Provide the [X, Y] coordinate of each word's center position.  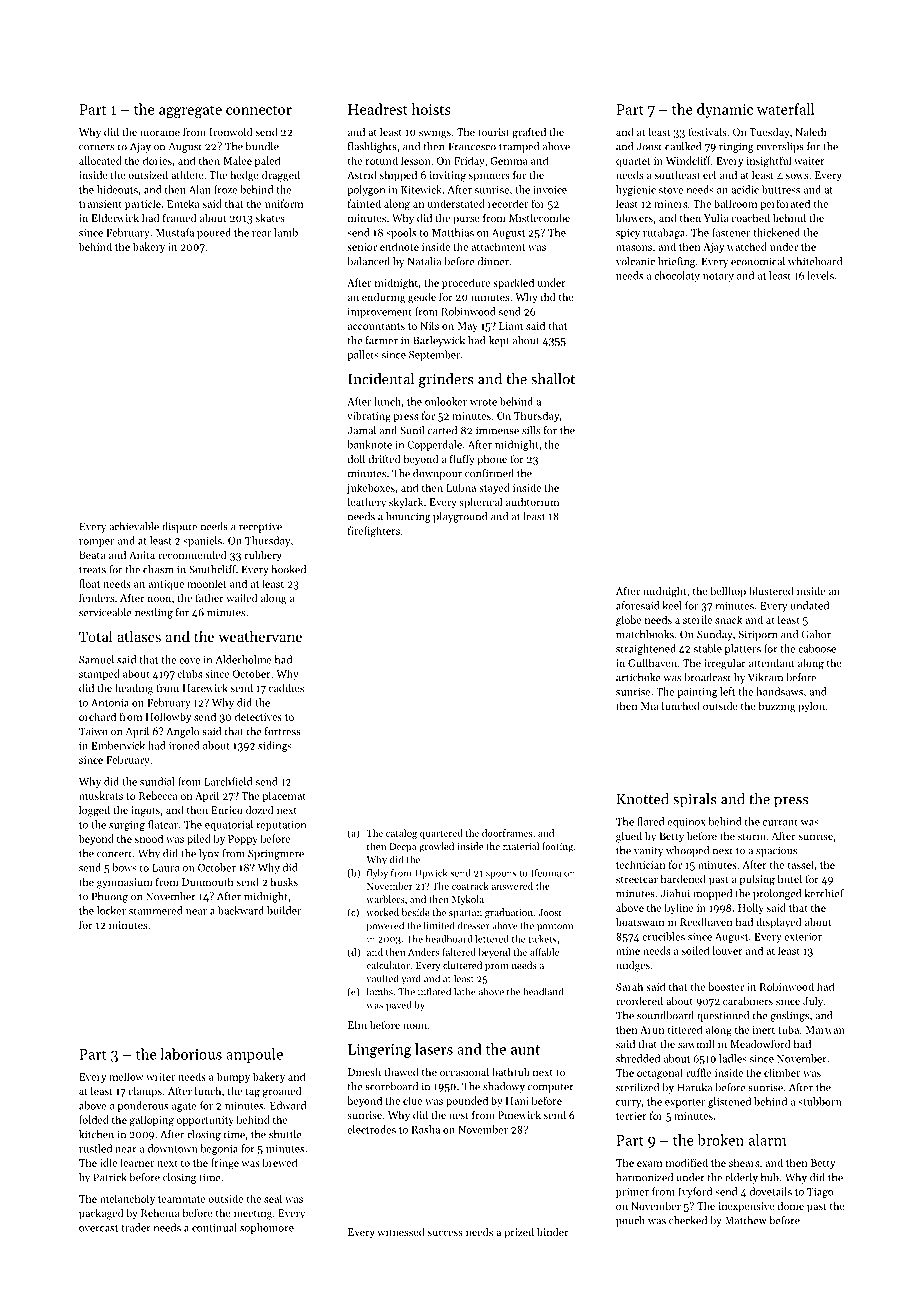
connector [259, 110]
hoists [431, 109]
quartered [441, 834]
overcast [98, 1228]
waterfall [786, 109]
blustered [771, 590]
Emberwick [118, 745]
